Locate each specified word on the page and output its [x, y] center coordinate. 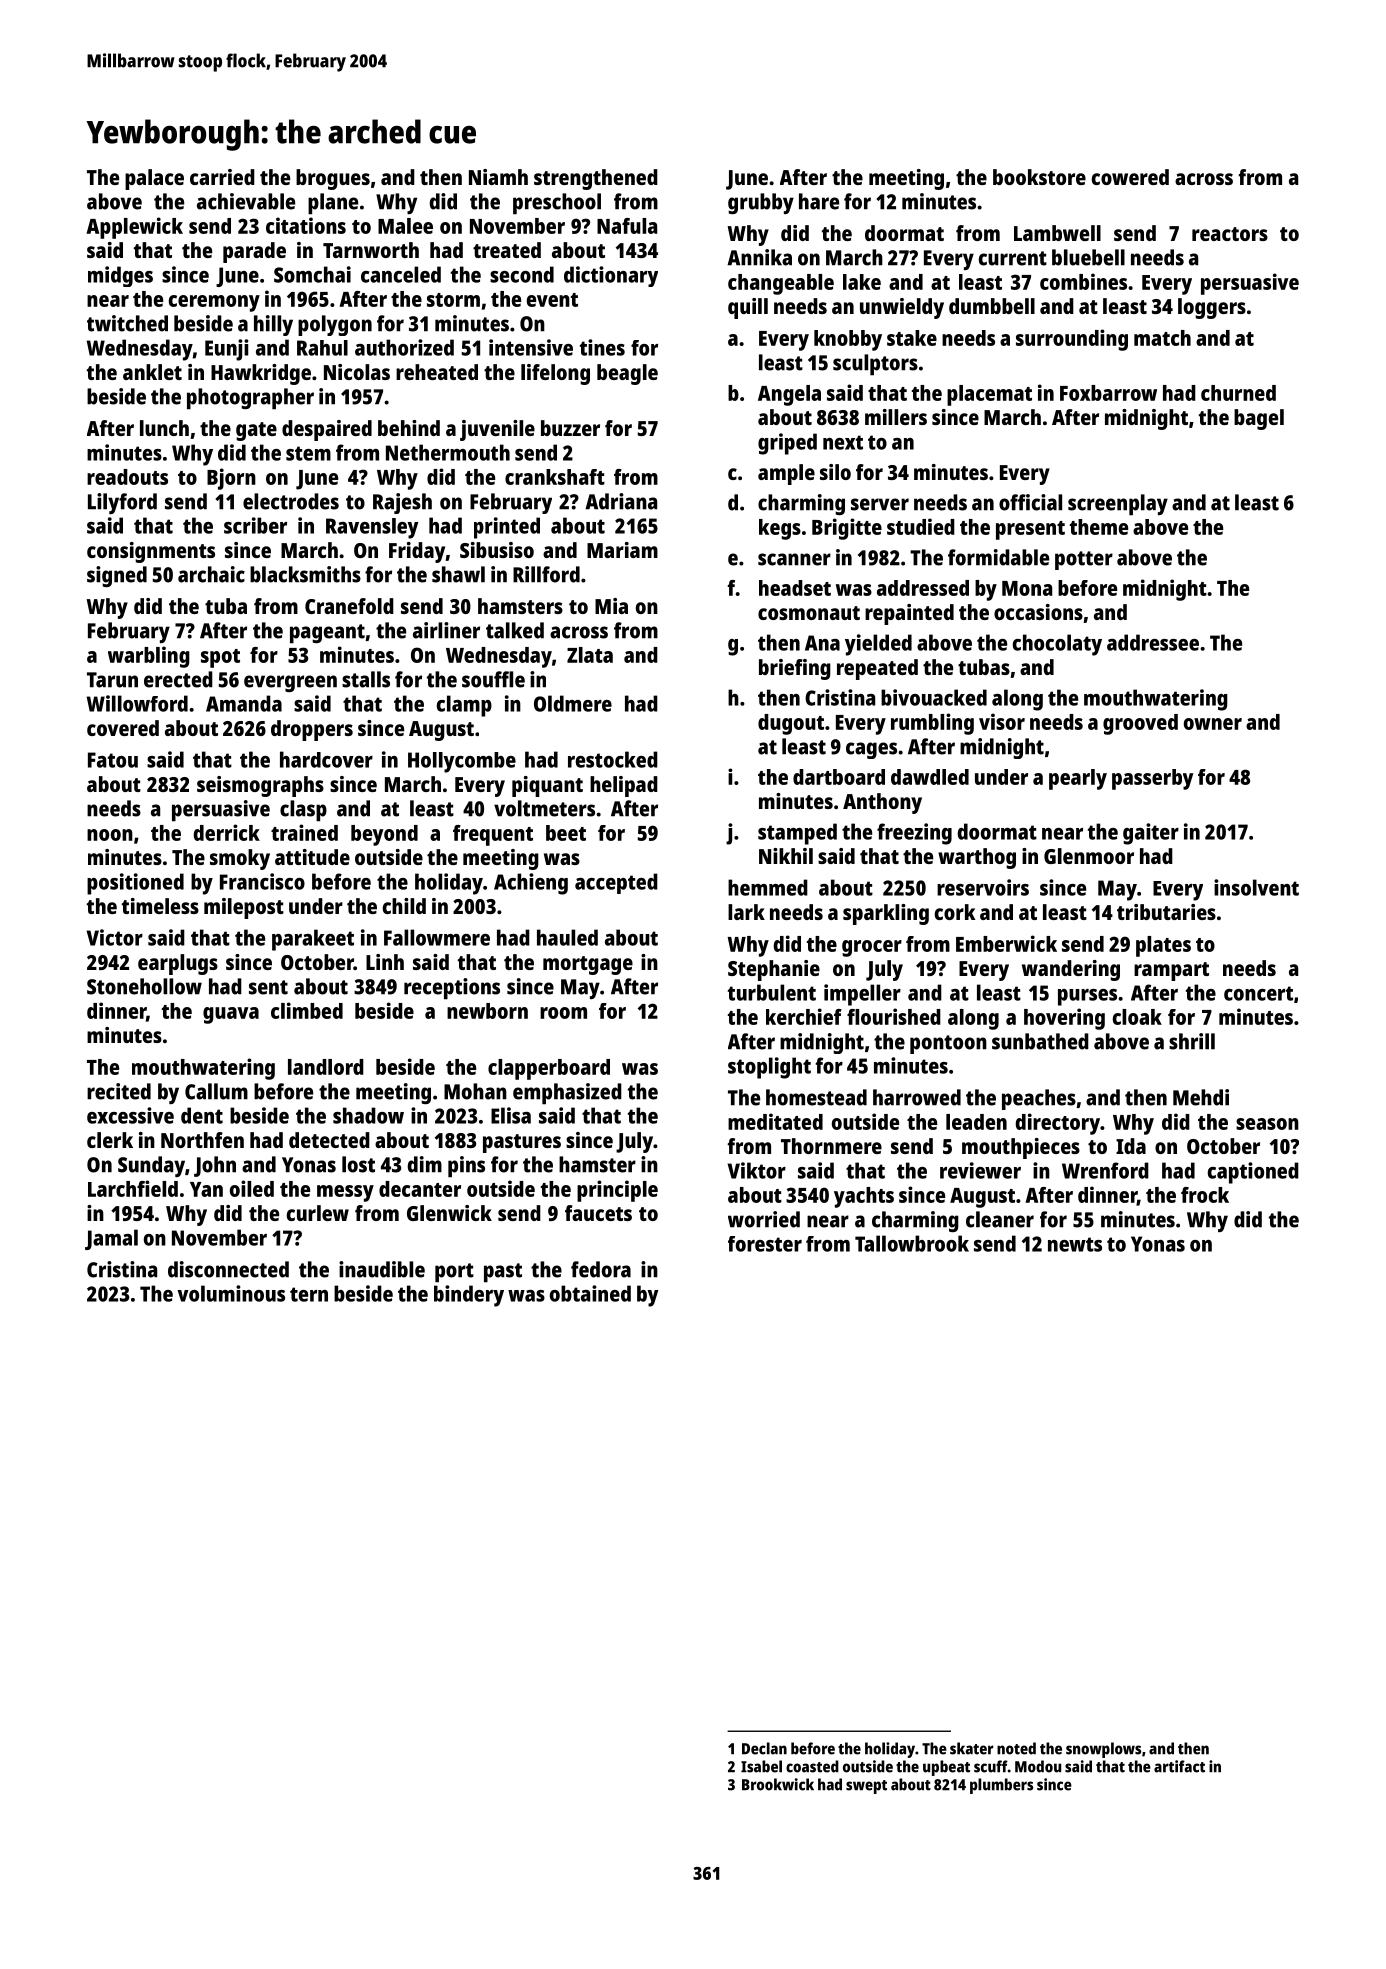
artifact [1179, 1766]
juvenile [497, 430]
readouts [127, 477]
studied [921, 526]
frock [1205, 1195]
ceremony [214, 303]
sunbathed [1040, 1041]
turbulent [772, 992]
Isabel [761, 1766]
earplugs [178, 964]
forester [765, 1244]
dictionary [611, 276]
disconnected [228, 1269]
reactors [1230, 234]
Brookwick [778, 1784]
